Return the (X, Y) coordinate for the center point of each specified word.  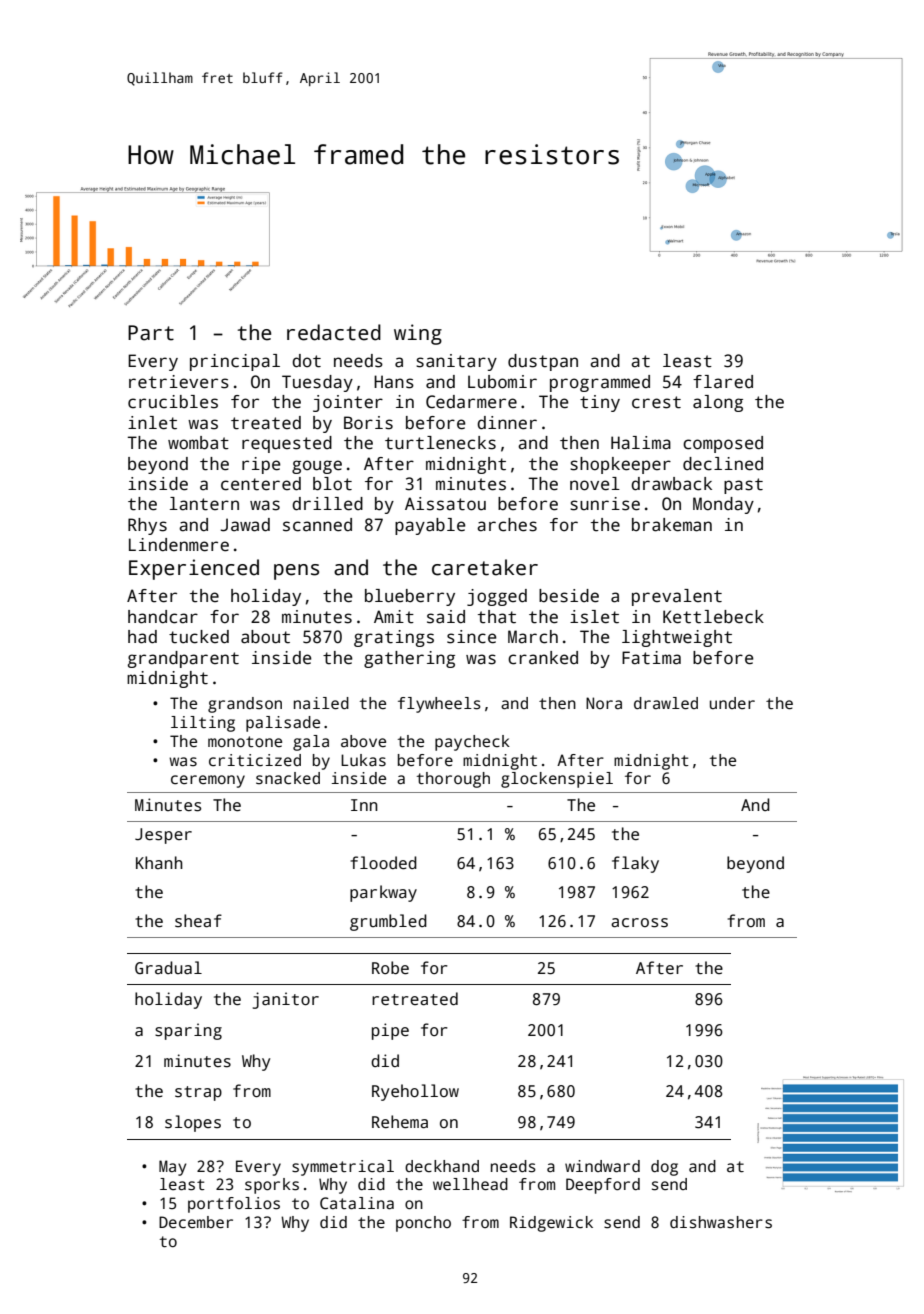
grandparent (183, 659)
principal (235, 362)
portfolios (234, 1205)
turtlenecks (440, 443)
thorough (453, 780)
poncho (423, 1224)
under (732, 703)
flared (723, 382)
